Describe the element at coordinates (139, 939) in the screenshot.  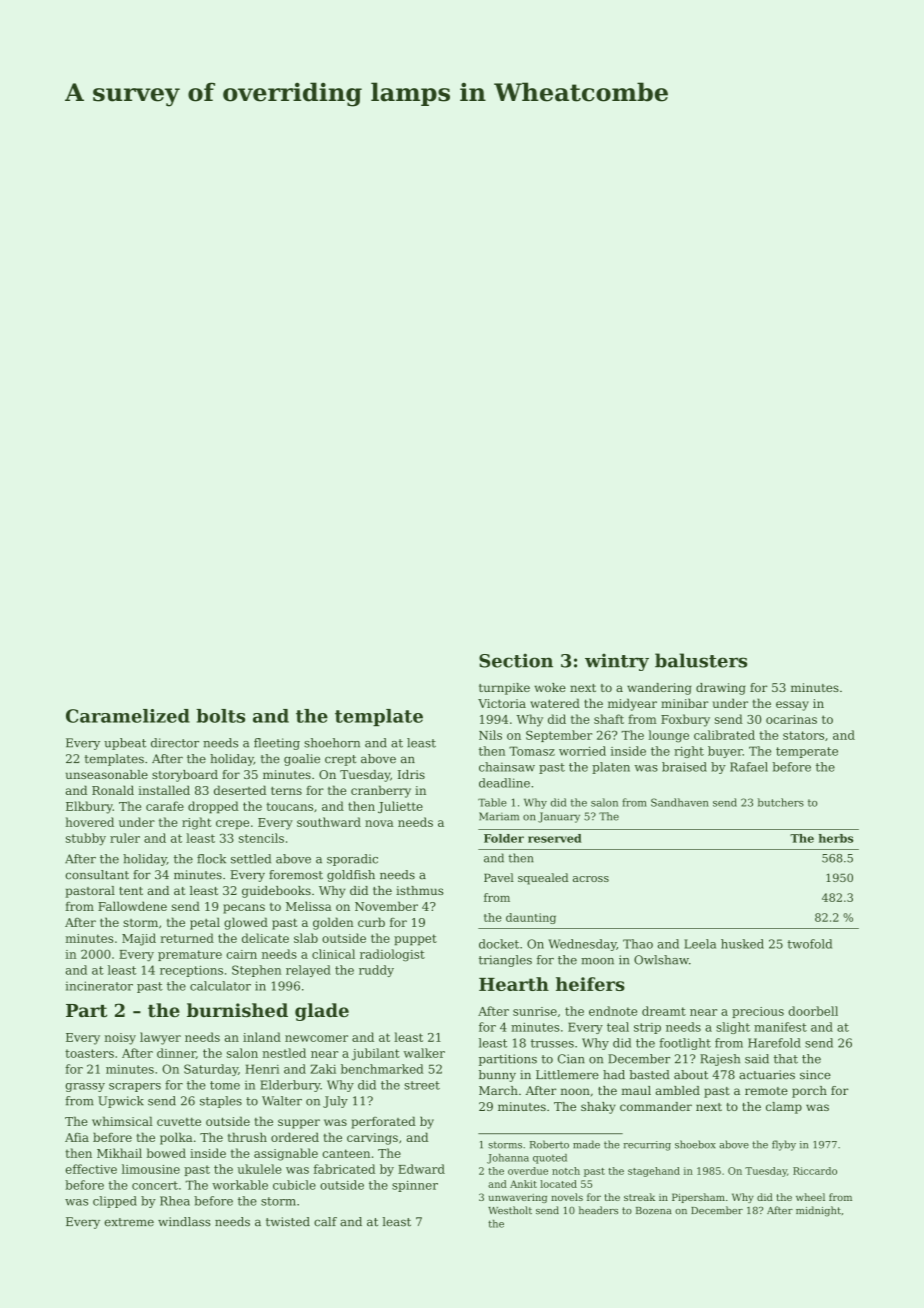
I see `Majid` at that location.
